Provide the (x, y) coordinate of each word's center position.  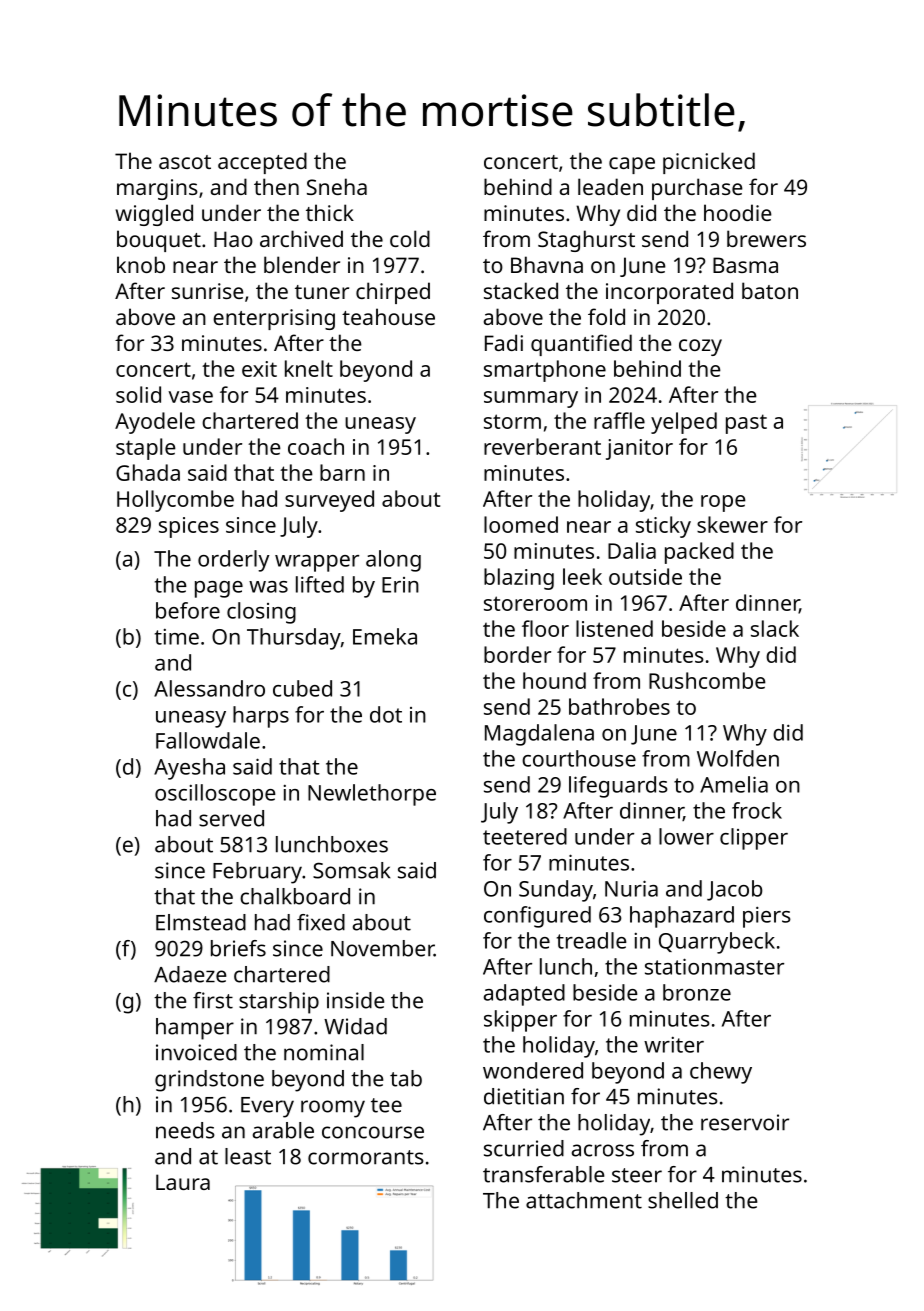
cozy (700, 347)
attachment (584, 1200)
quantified (581, 345)
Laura (183, 1182)
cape (632, 165)
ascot (185, 162)
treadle (592, 940)
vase (190, 397)
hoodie (738, 212)
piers (767, 917)
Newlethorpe (372, 795)
